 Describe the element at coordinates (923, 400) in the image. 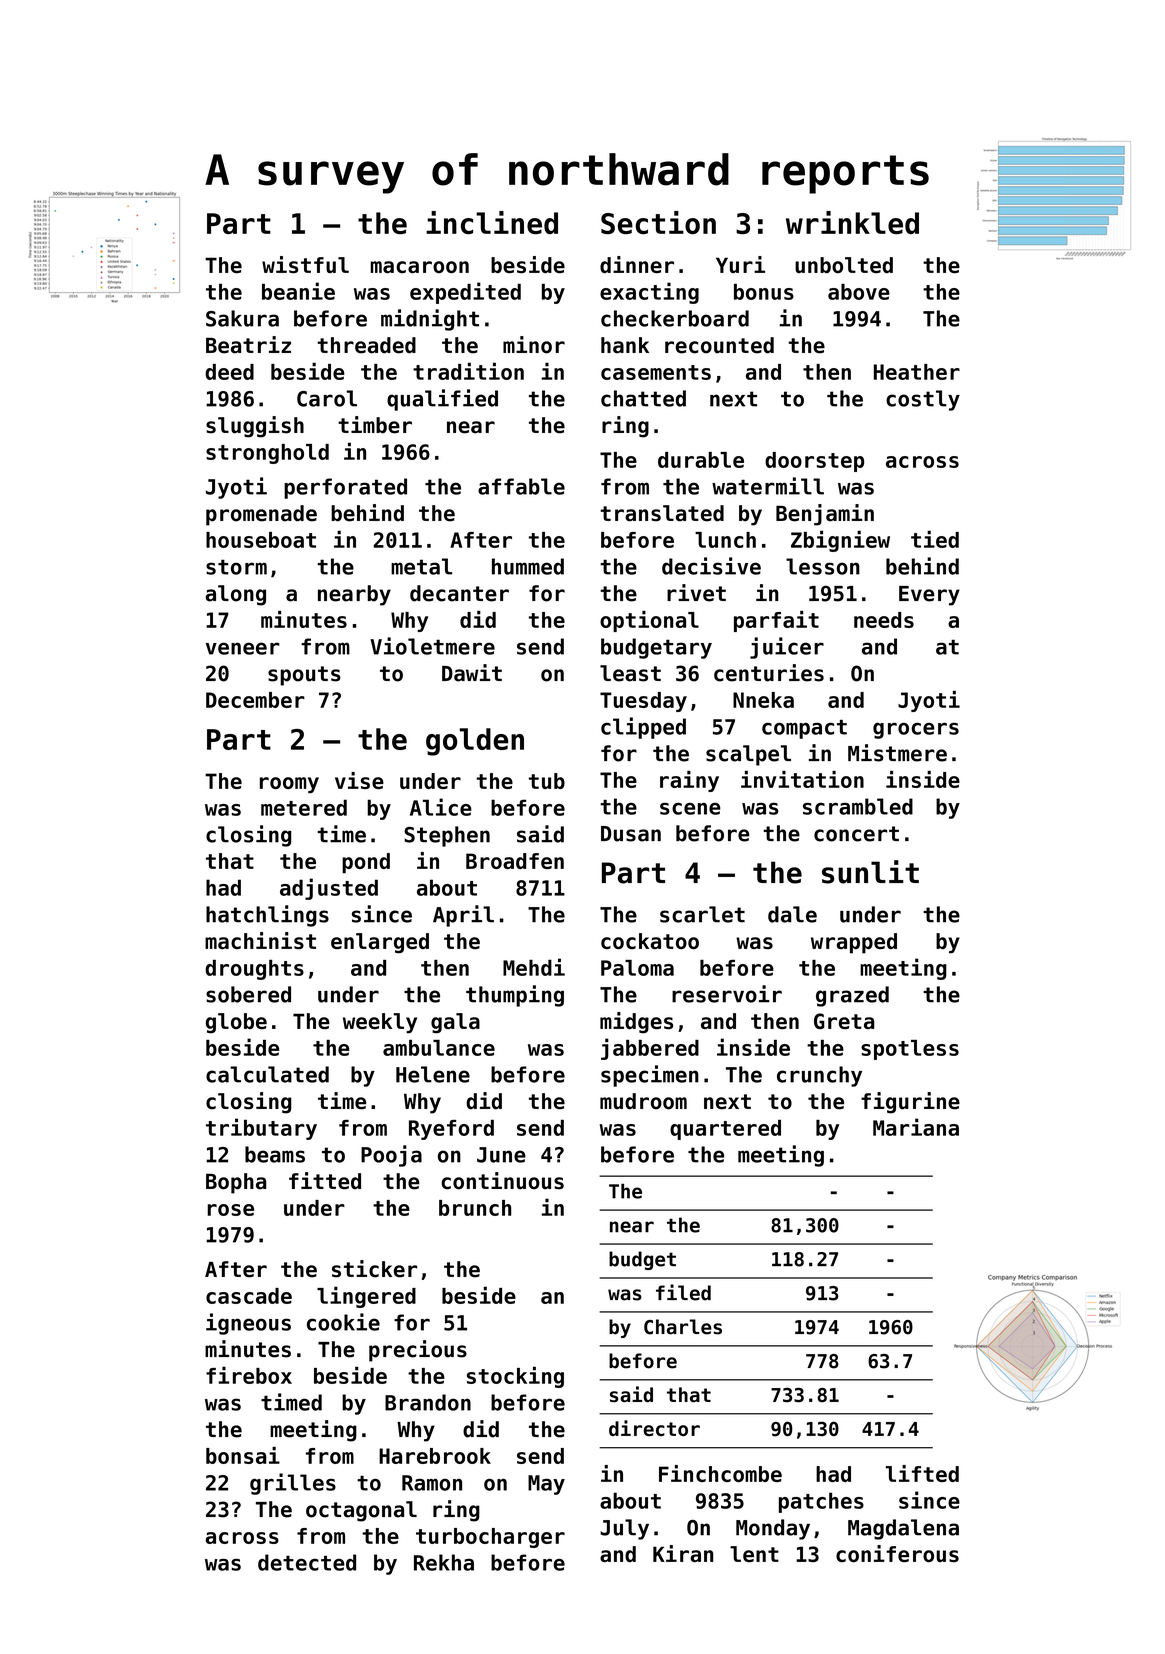

I see `costly` at that location.
